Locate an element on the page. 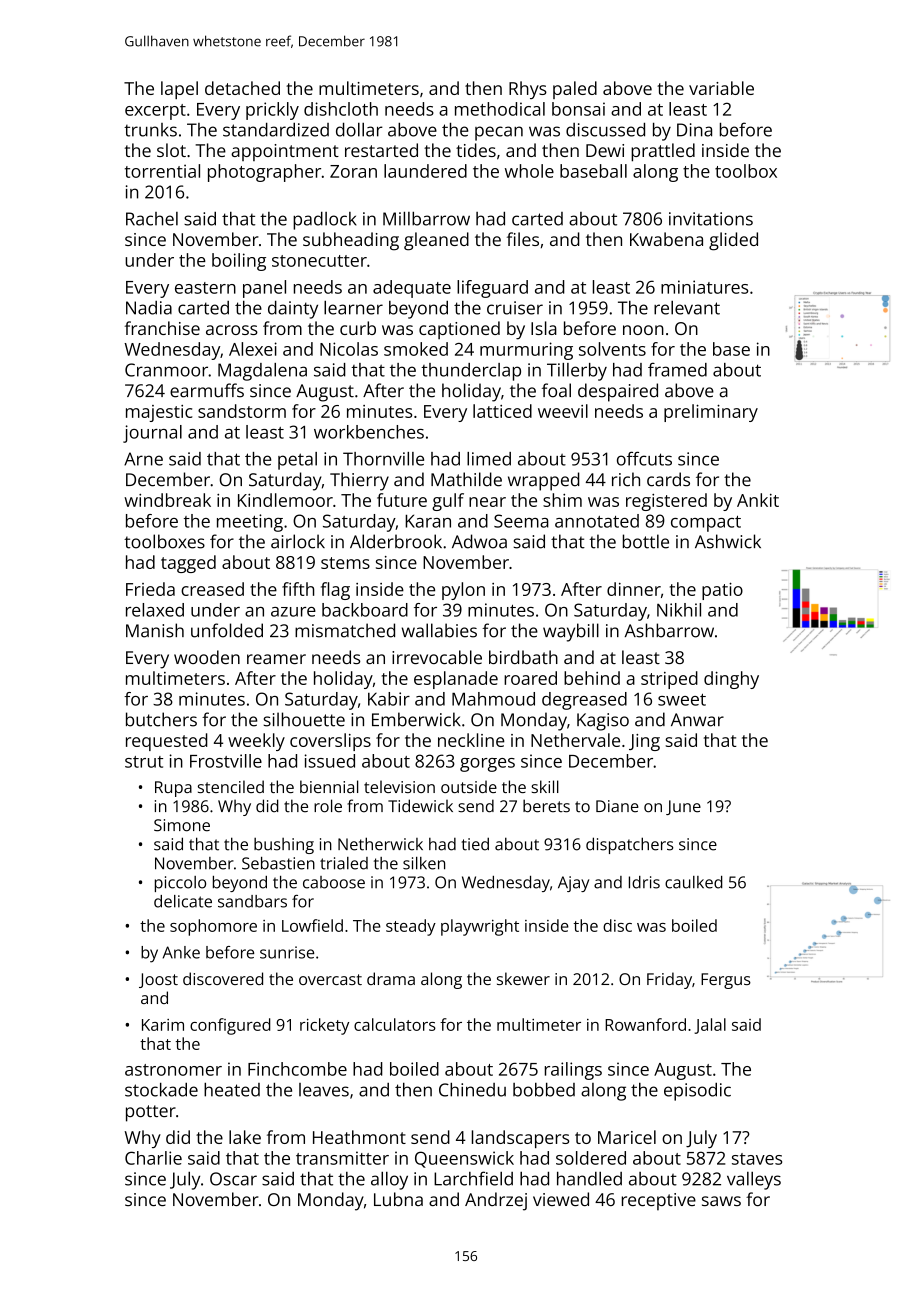  Idris is located at coordinates (644, 882).
